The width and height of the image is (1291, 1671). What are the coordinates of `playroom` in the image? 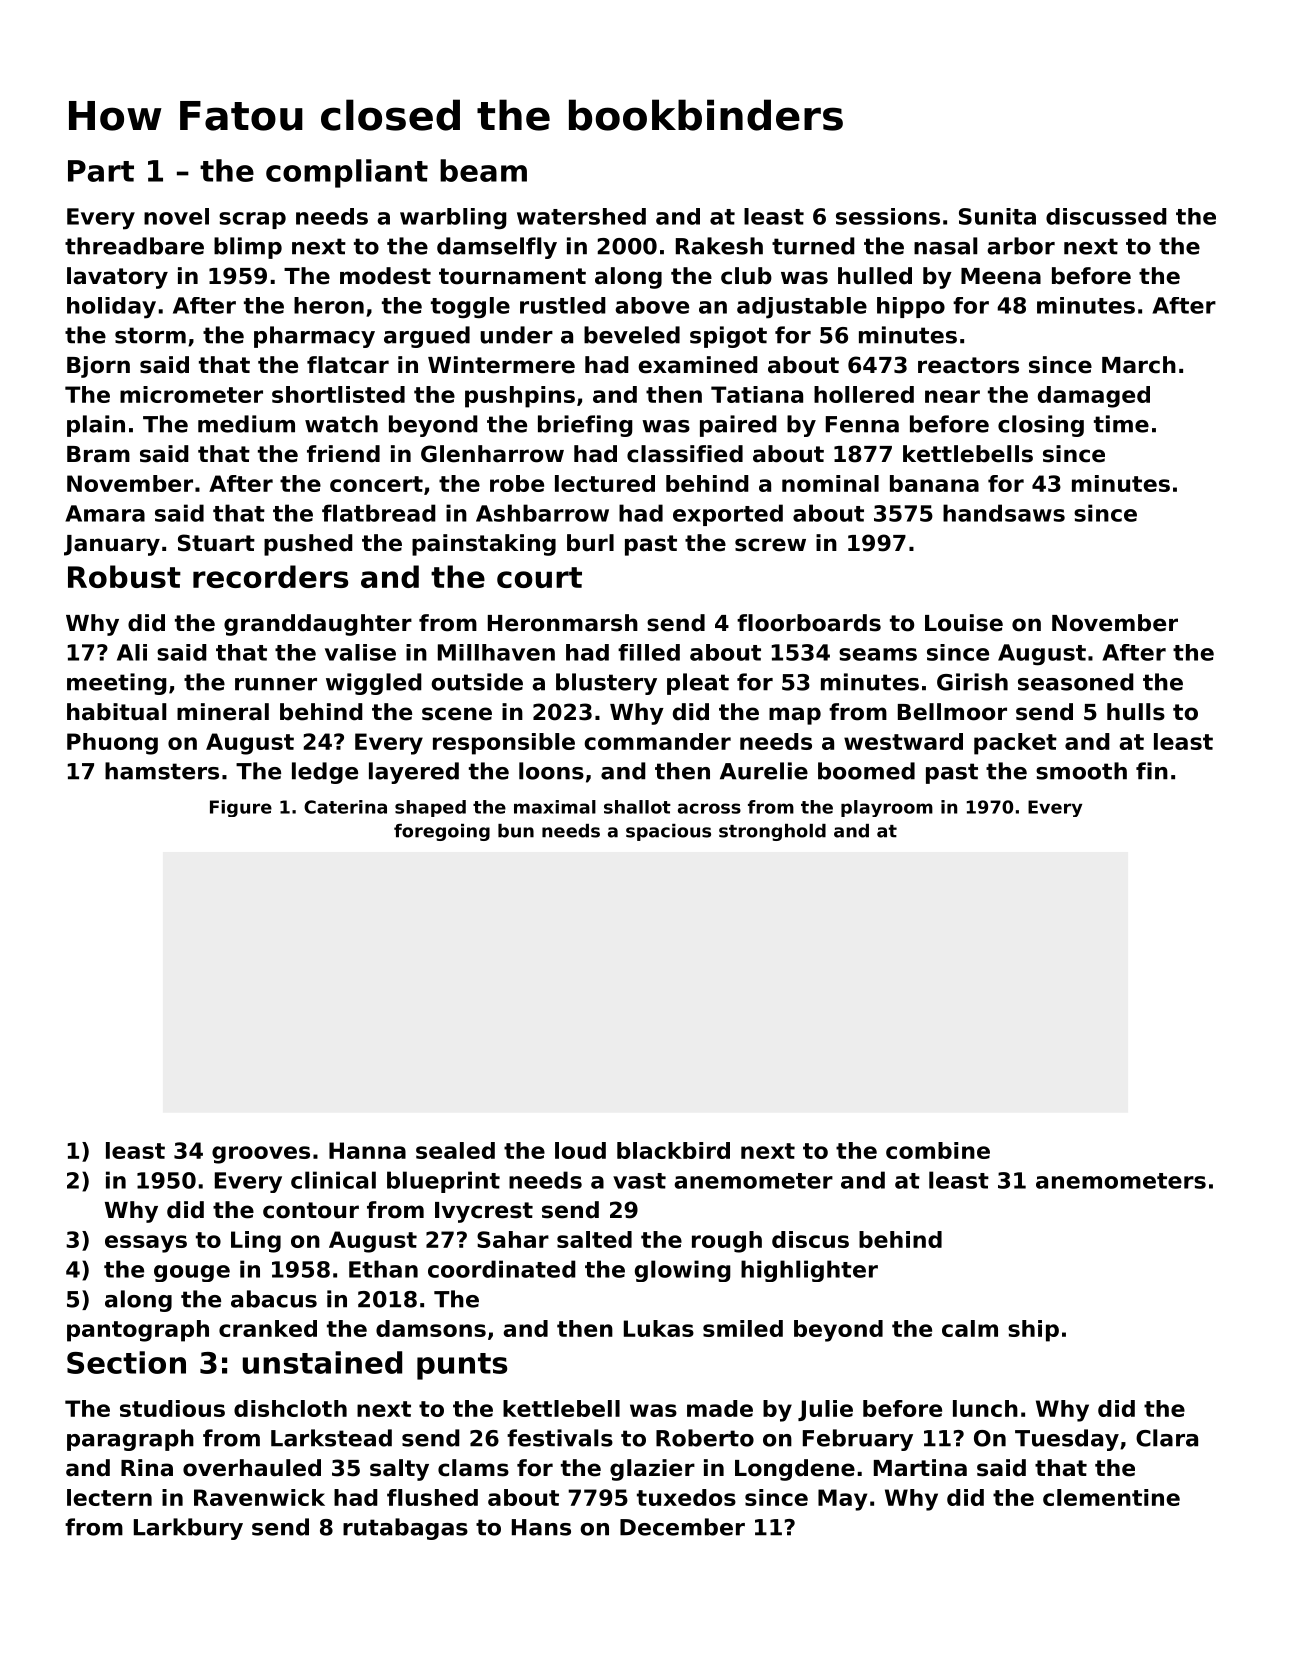 It's located at (887, 808).
